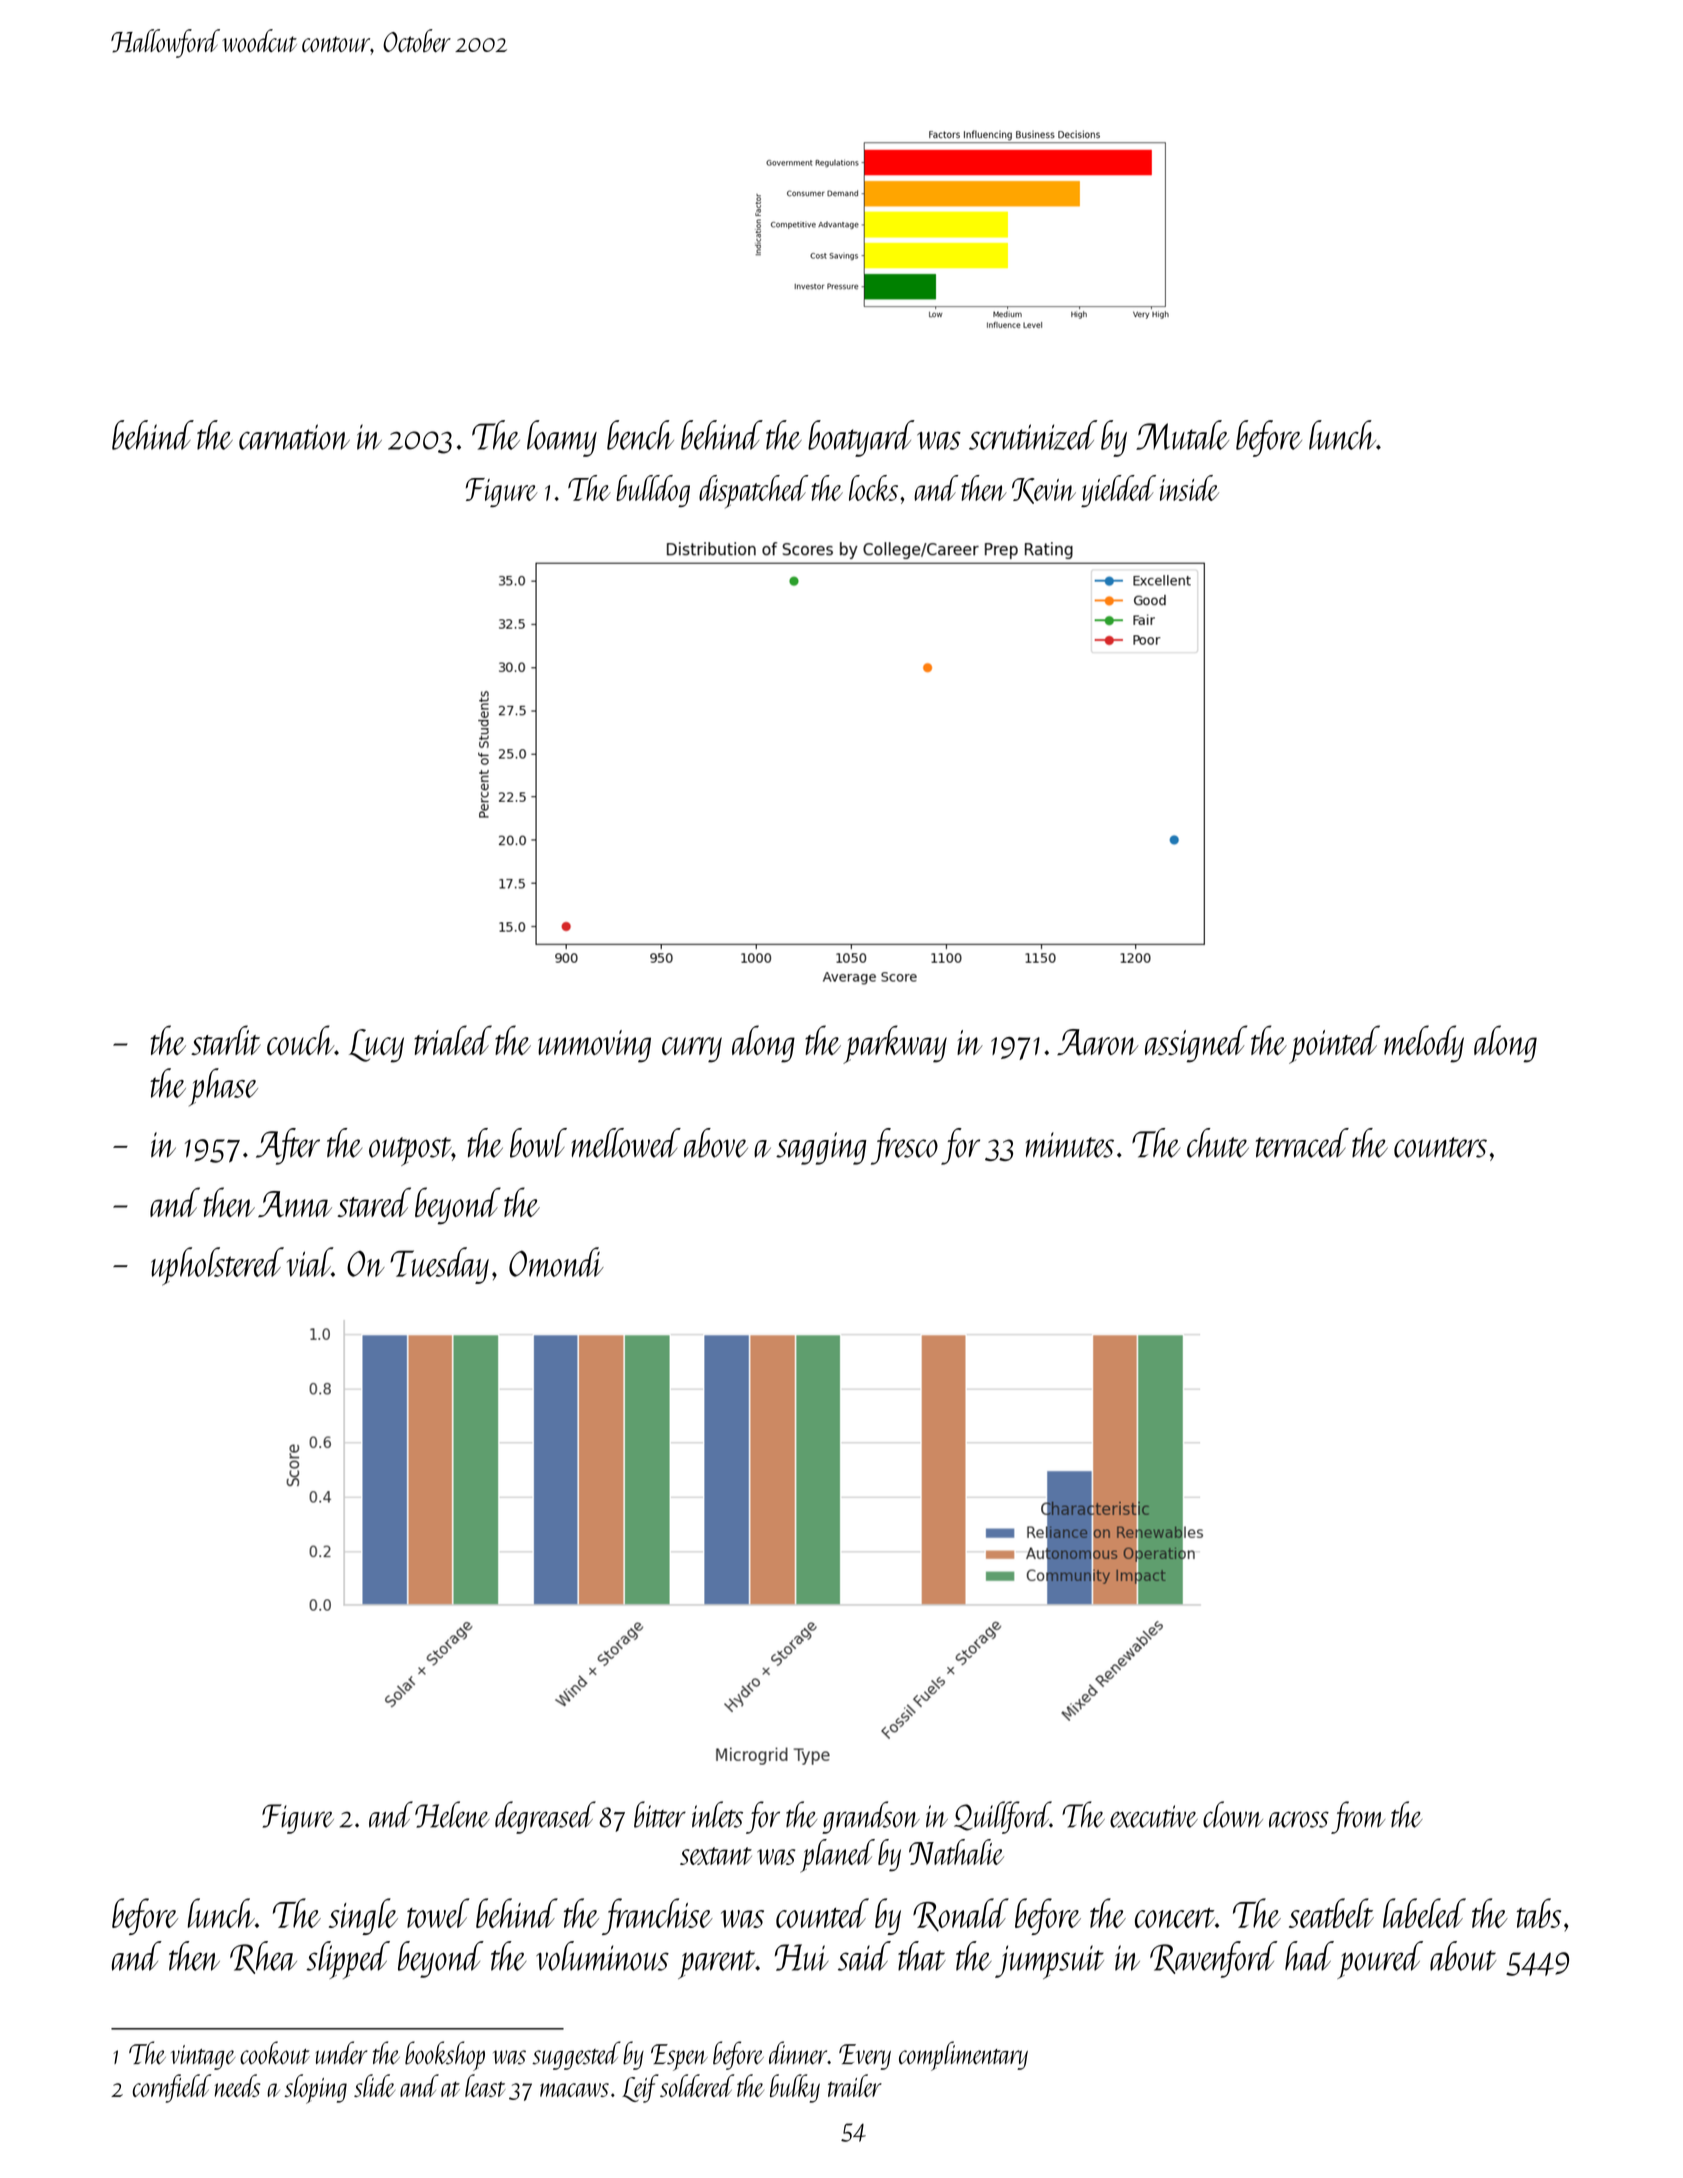 This page has height=2178, width=1683. I want to click on terraced, so click(1302, 1143).
